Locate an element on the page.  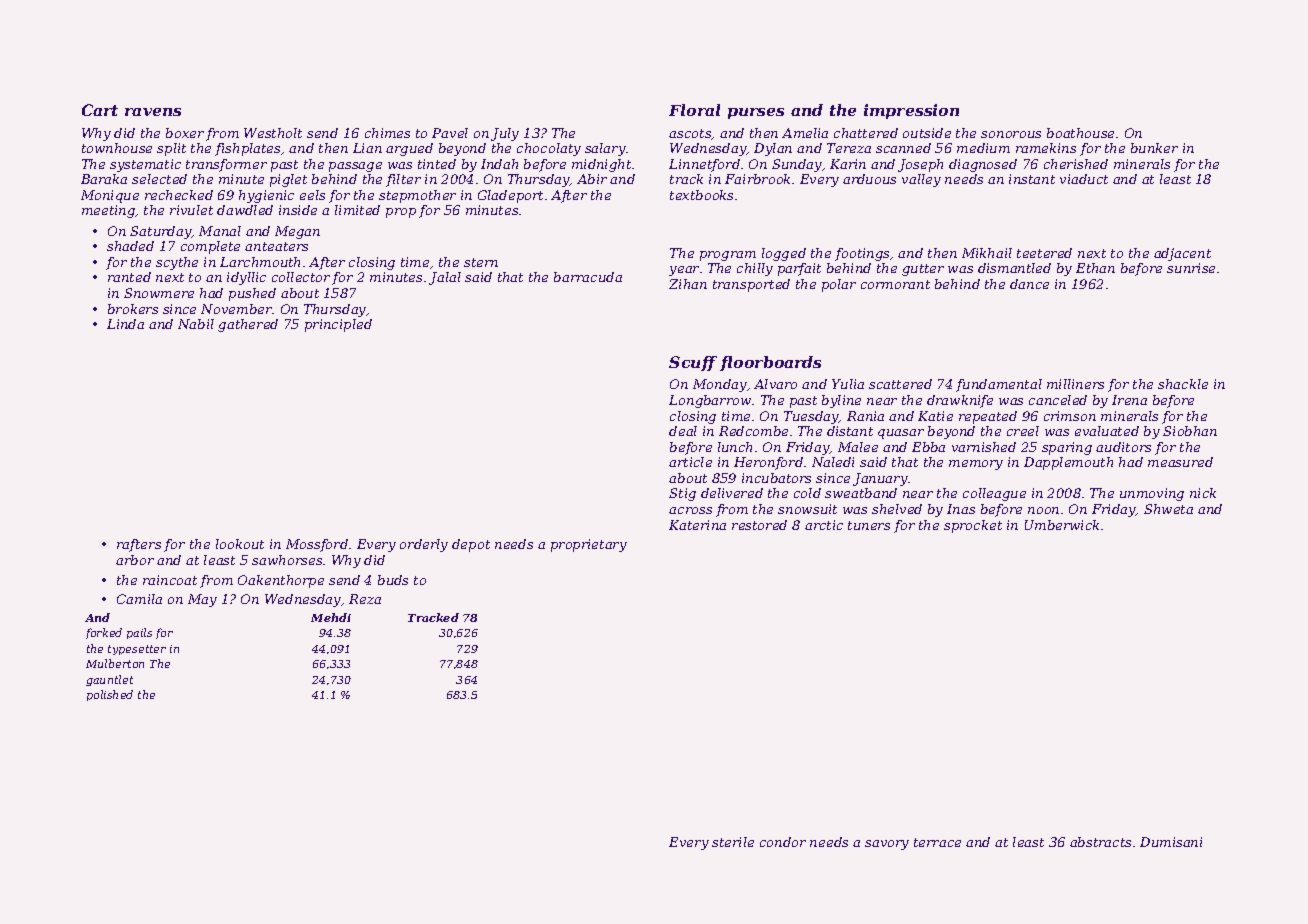
selected is located at coordinates (159, 179).
